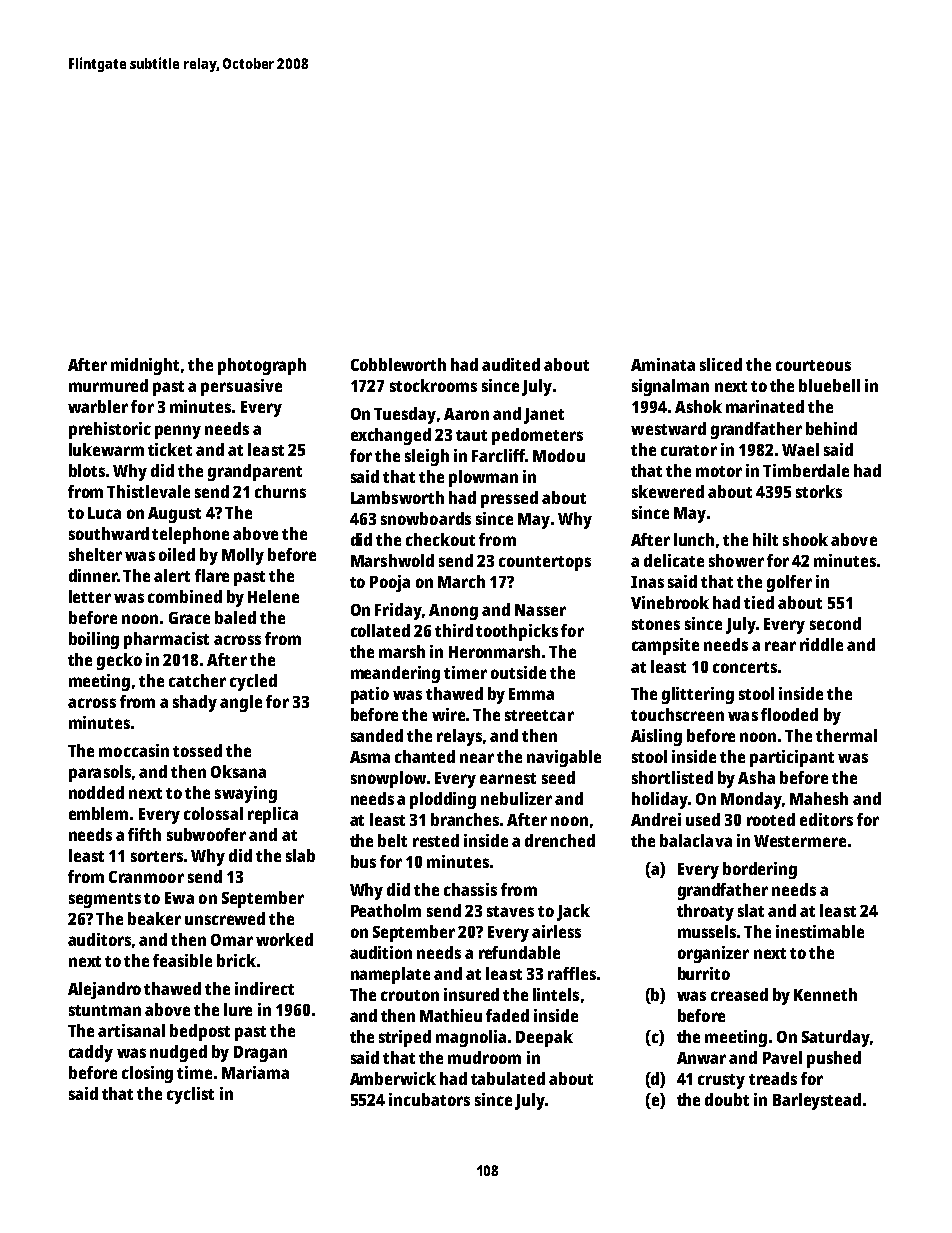  What do you see at coordinates (670, 602) in the screenshot?
I see `Vinebrook` at bounding box center [670, 602].
